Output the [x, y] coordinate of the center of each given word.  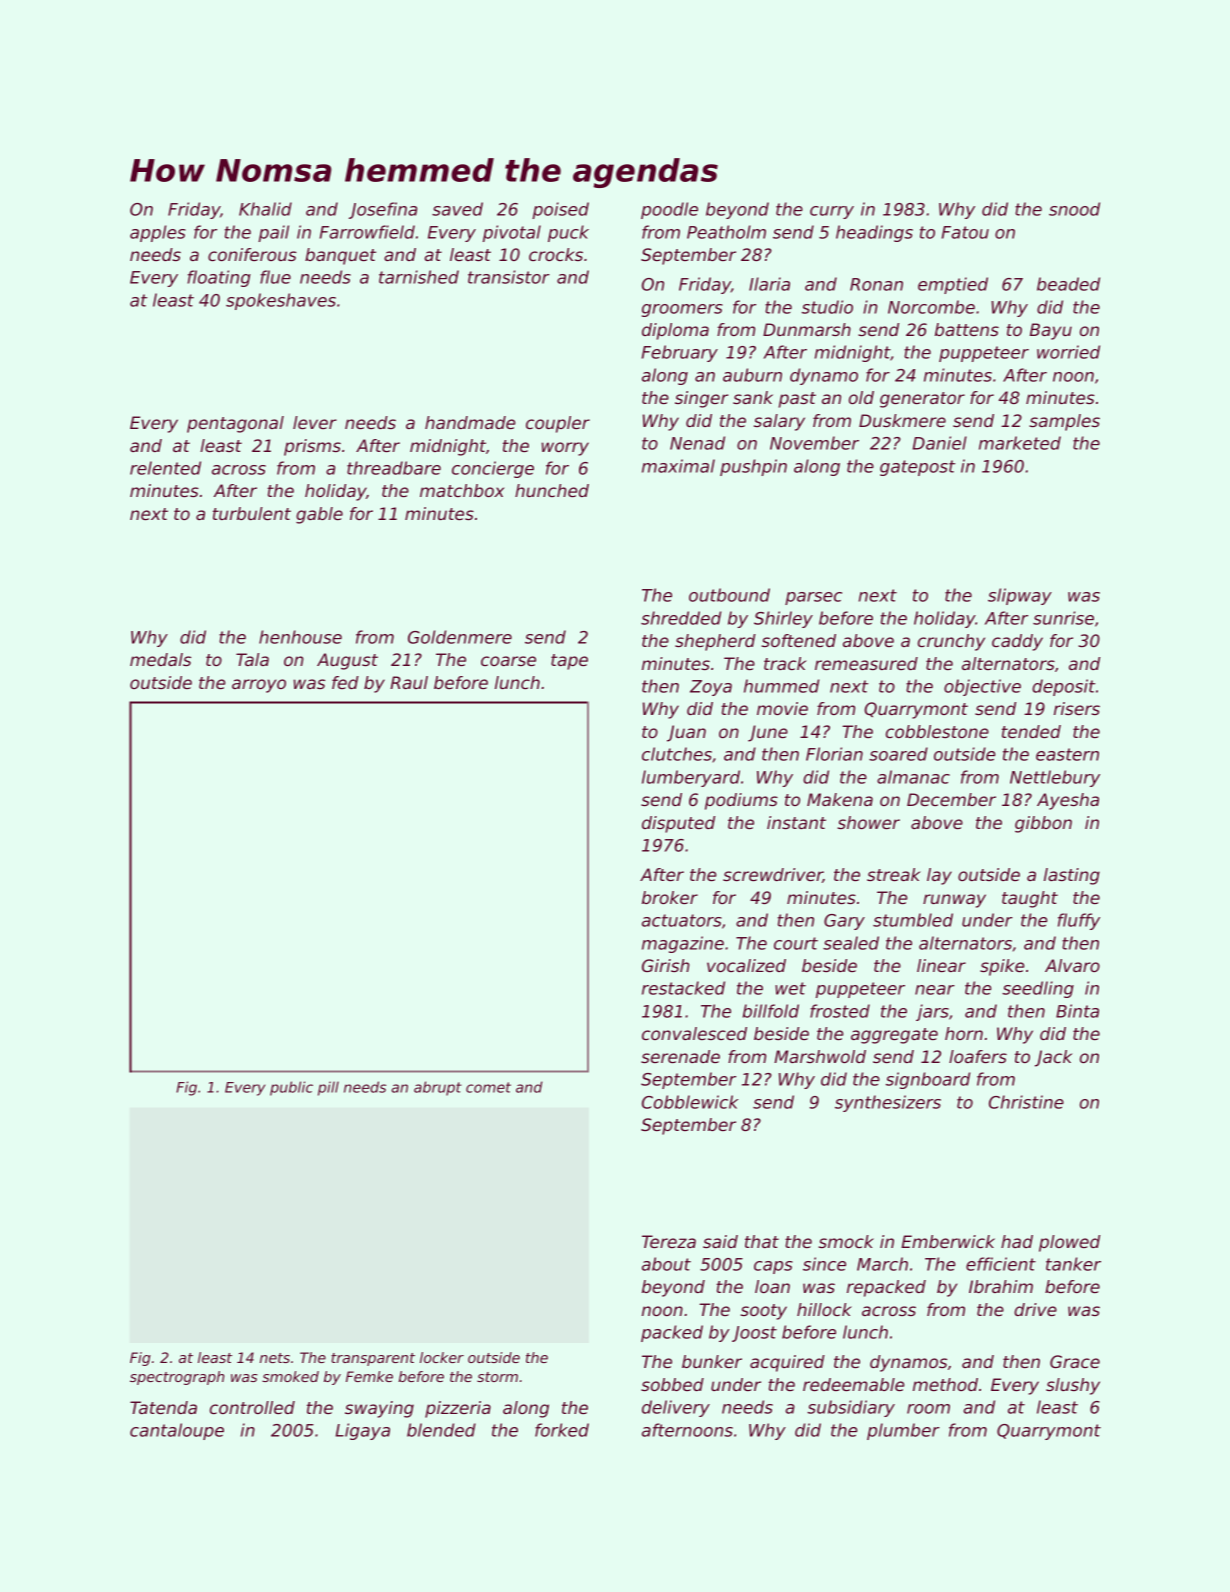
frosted [840, 1011]
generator [922, 400]
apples [158, 233]
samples [1064, 422]
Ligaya [363, 1431]
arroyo [259, 686]
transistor [509, 277]
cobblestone [937, 731]
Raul [409, 682]
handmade [470, 422]
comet [488, 1087]
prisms [312, 447]
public [291, 1088]
